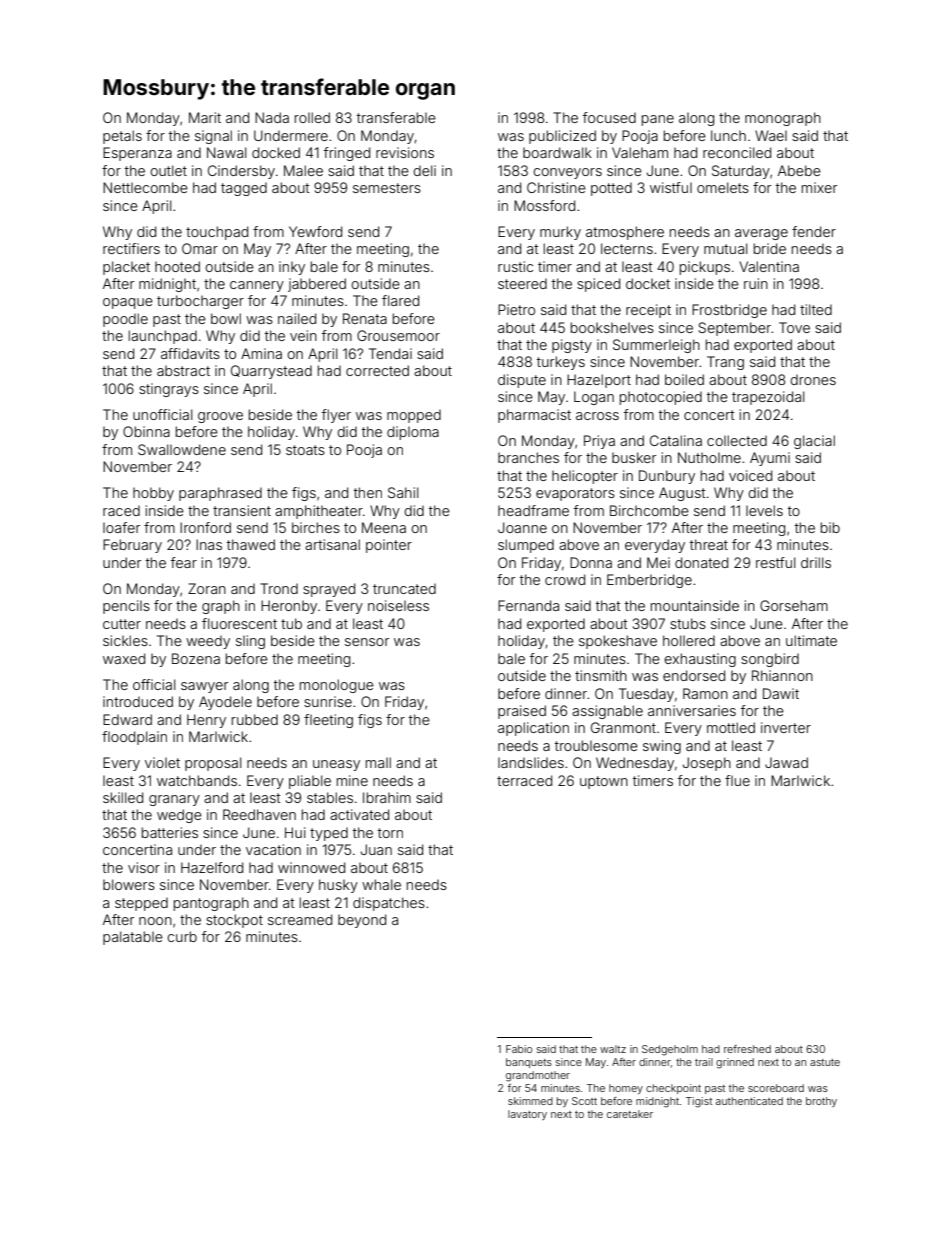 The width and height of the document is (952, 1233). What do you see at coordinates (137, 154) in the document?
I see `Esperanza` at bounding box center [137, 154].
